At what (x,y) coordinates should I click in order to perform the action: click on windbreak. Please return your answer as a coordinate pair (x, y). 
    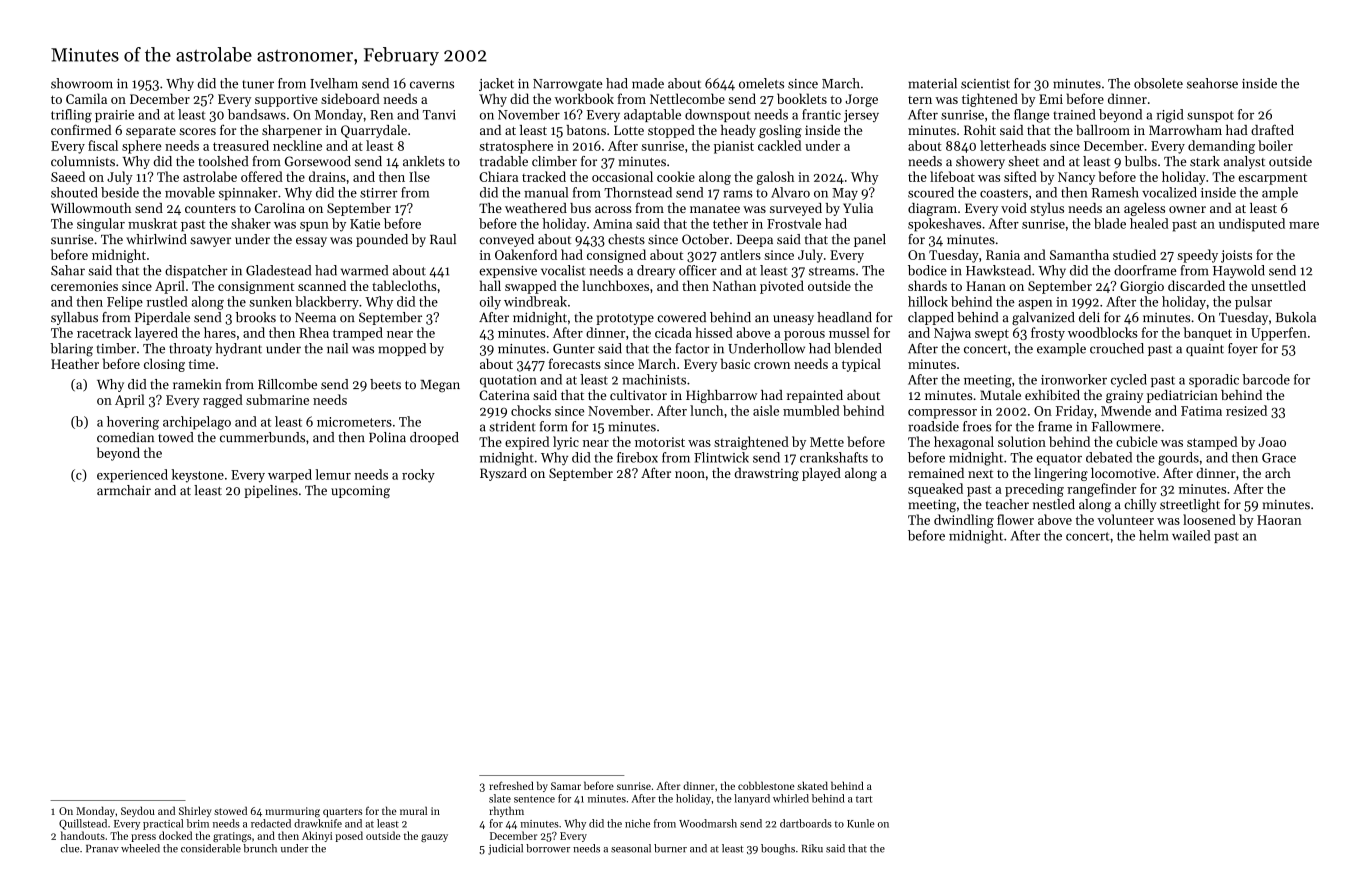
    Looking at the image, I should click on (535, 301).
